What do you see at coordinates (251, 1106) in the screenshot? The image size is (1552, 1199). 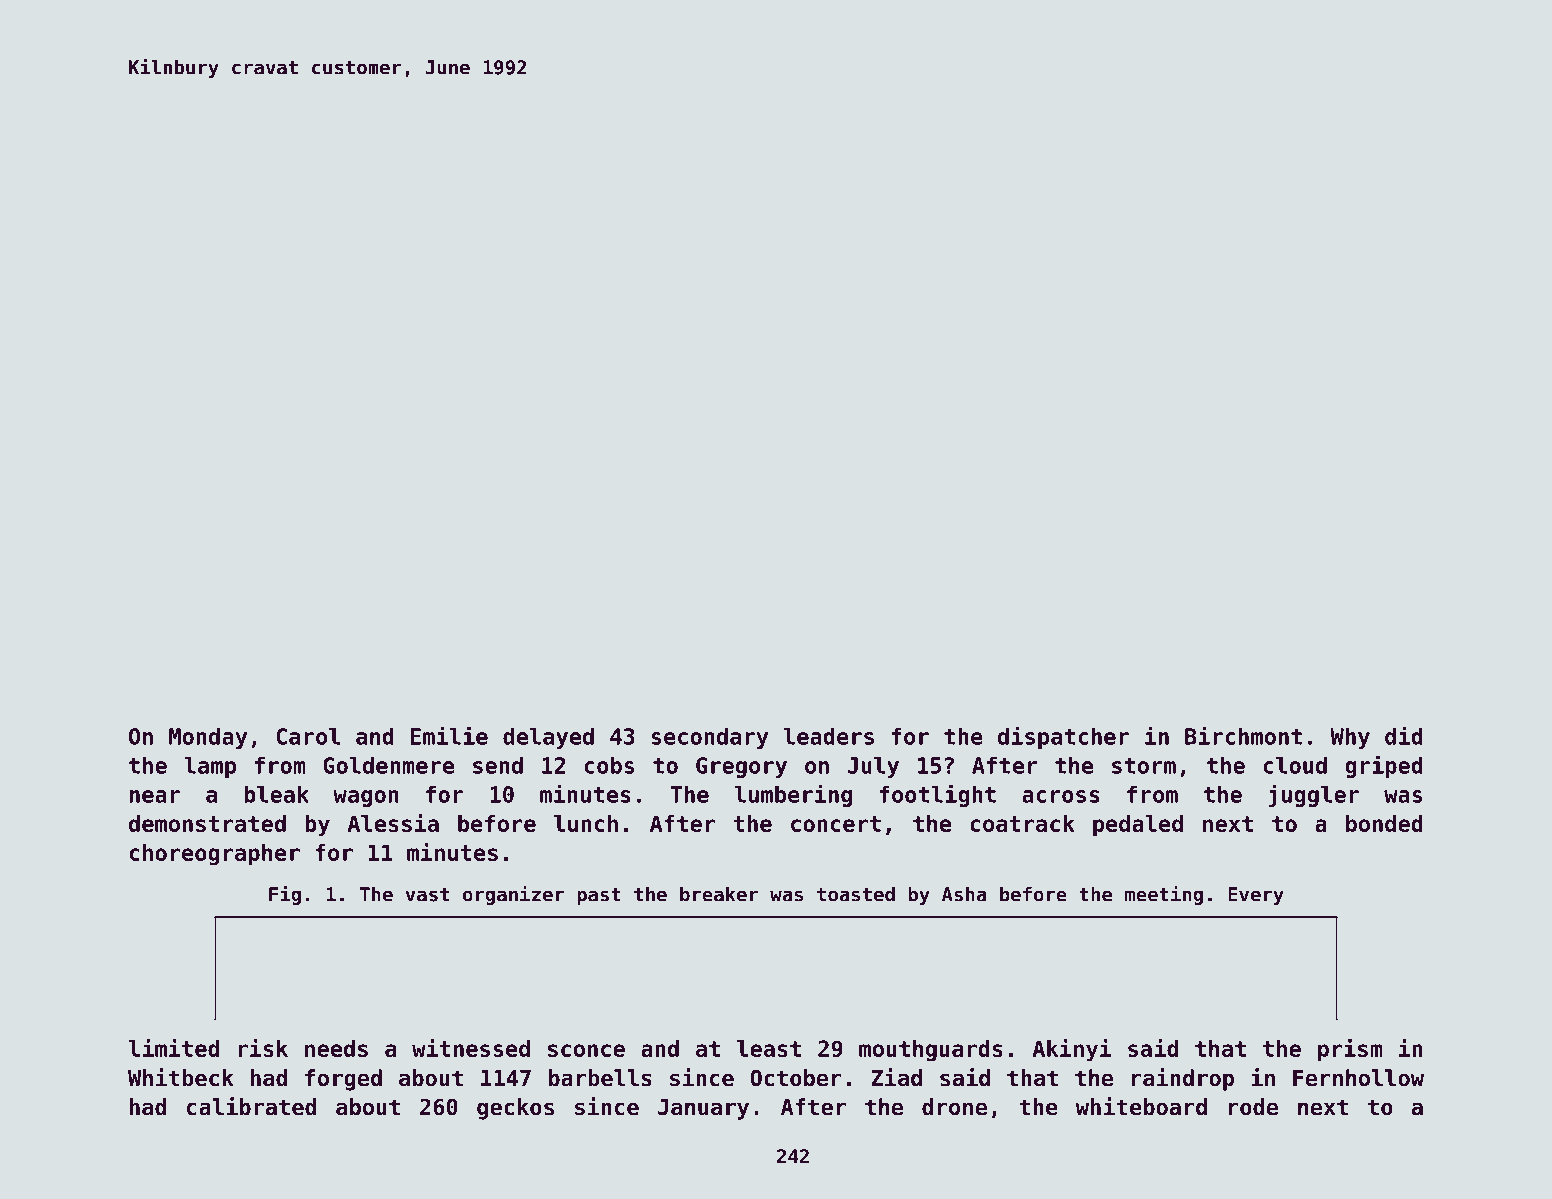 I see `calibrated` at bounding box center [251, 1106].
